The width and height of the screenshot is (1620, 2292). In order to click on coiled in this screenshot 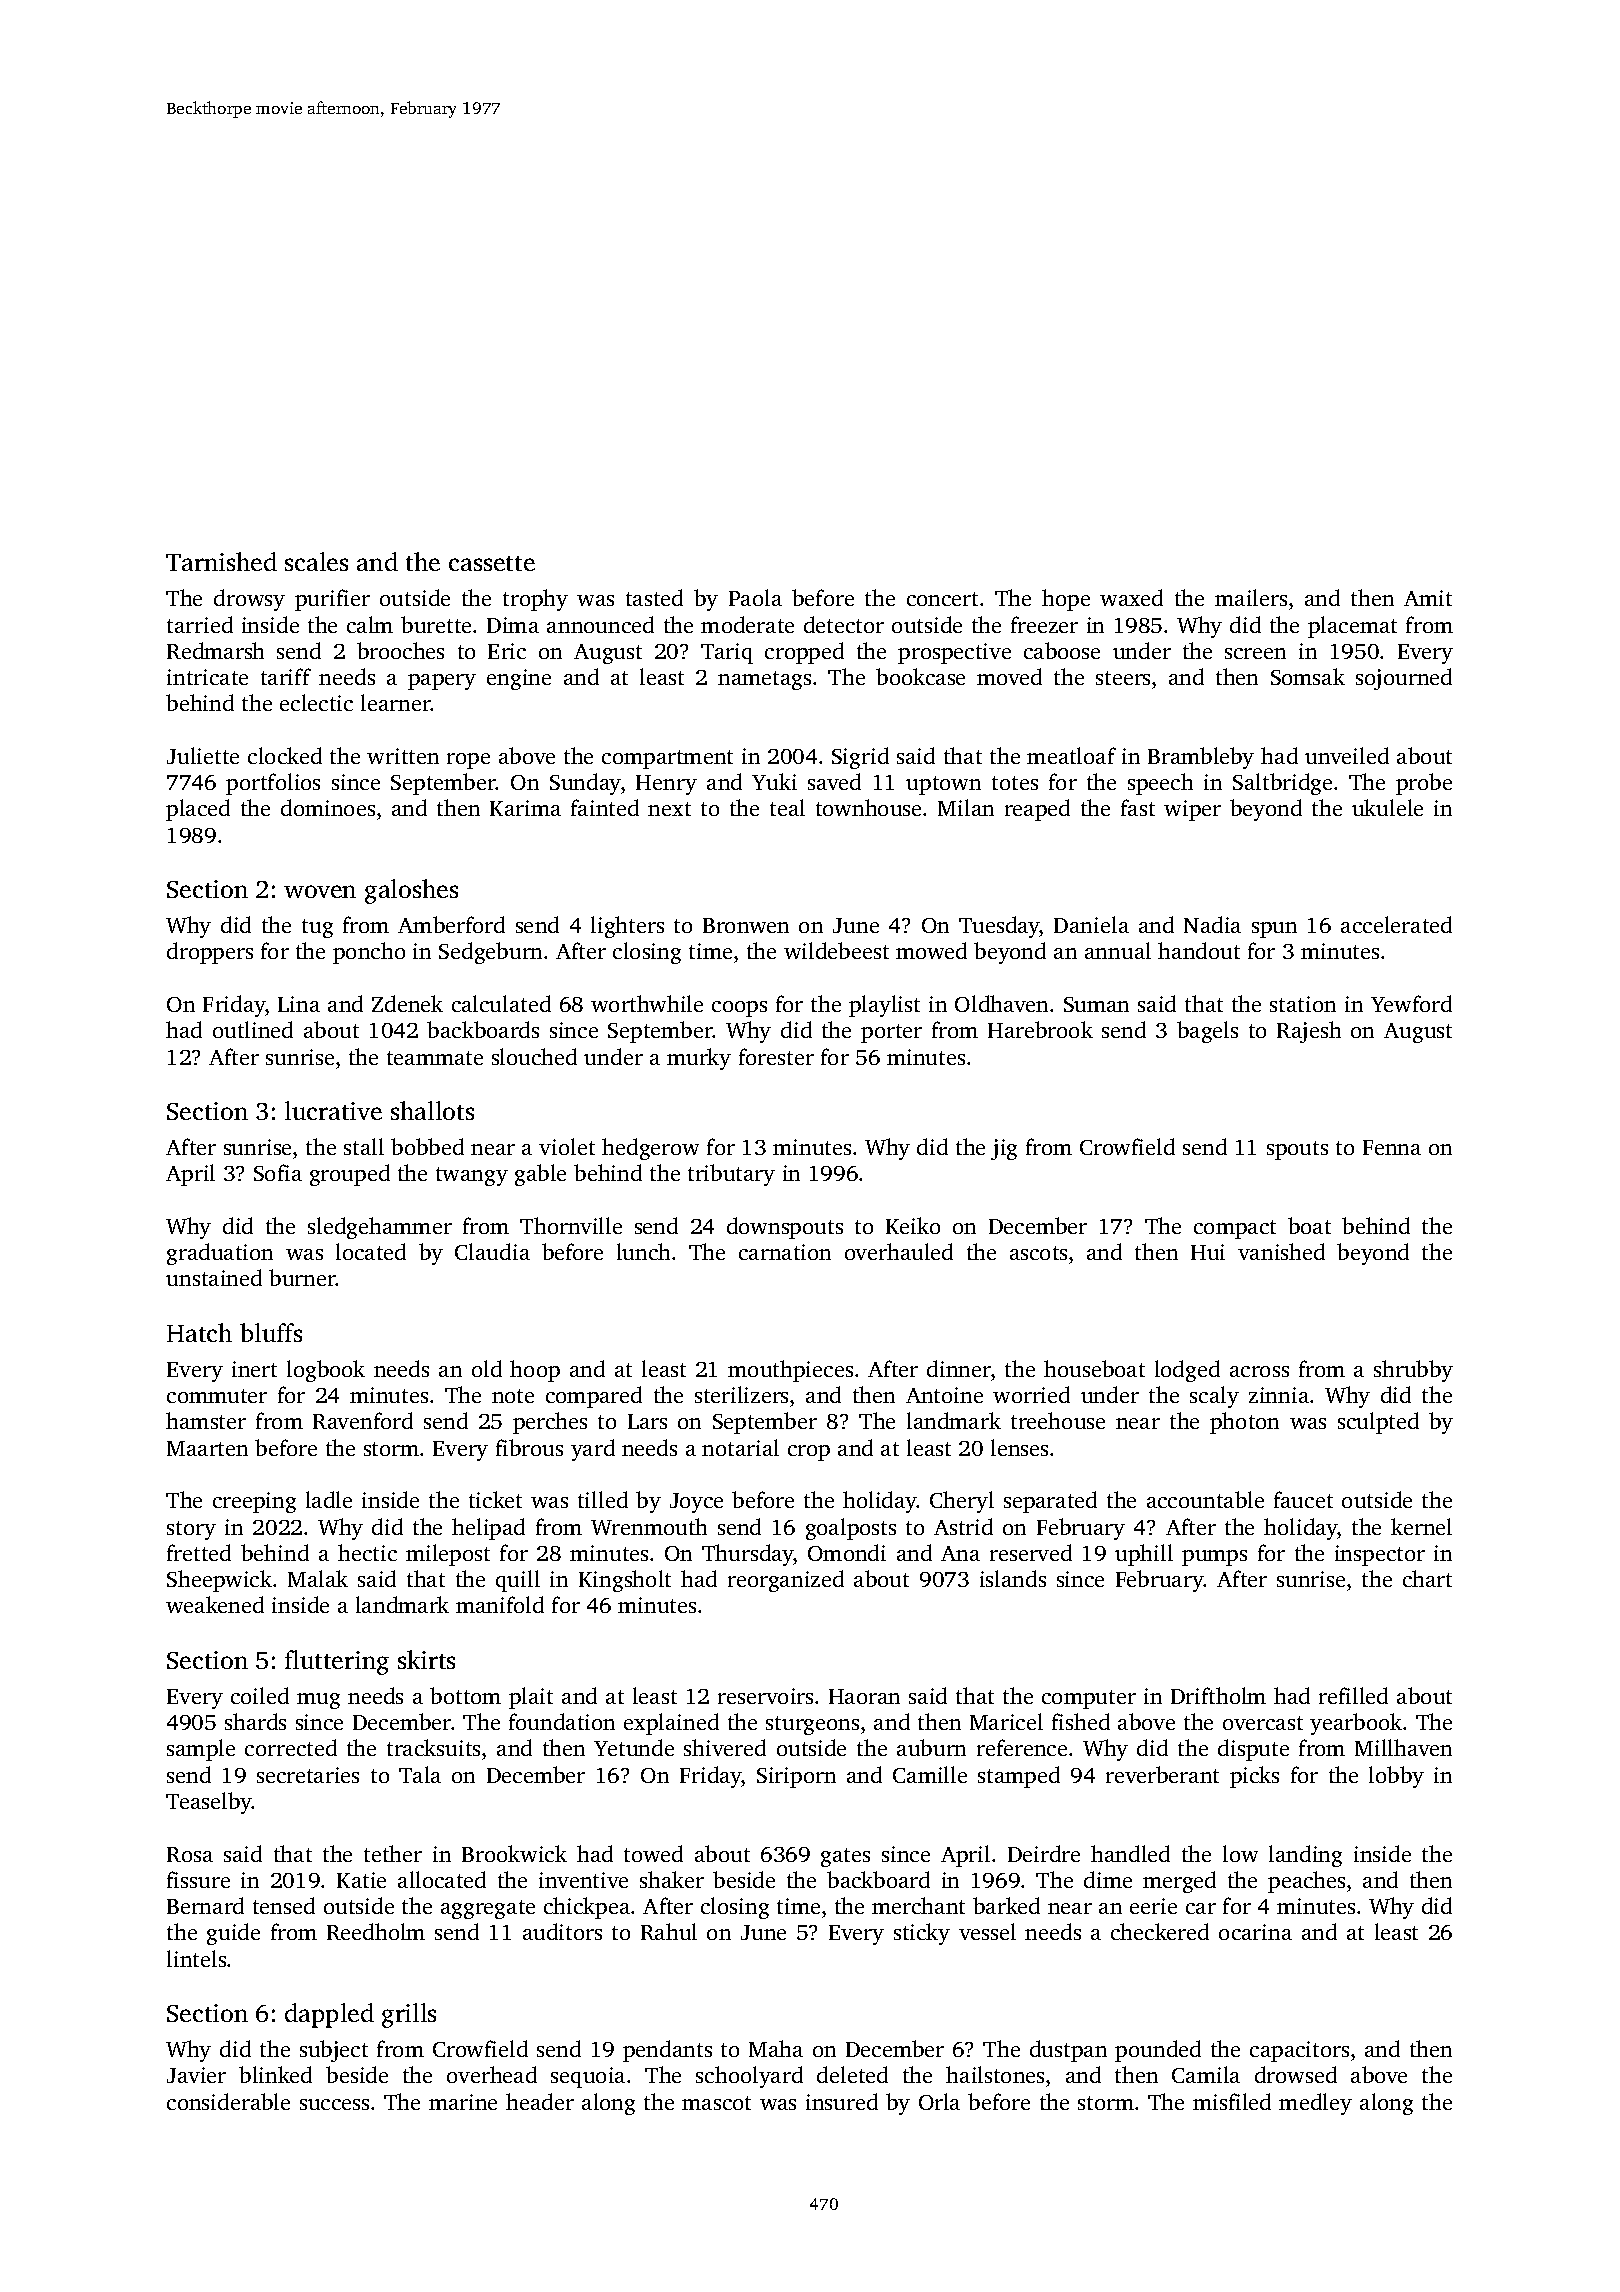, I will do `click(260, 1695)`.
